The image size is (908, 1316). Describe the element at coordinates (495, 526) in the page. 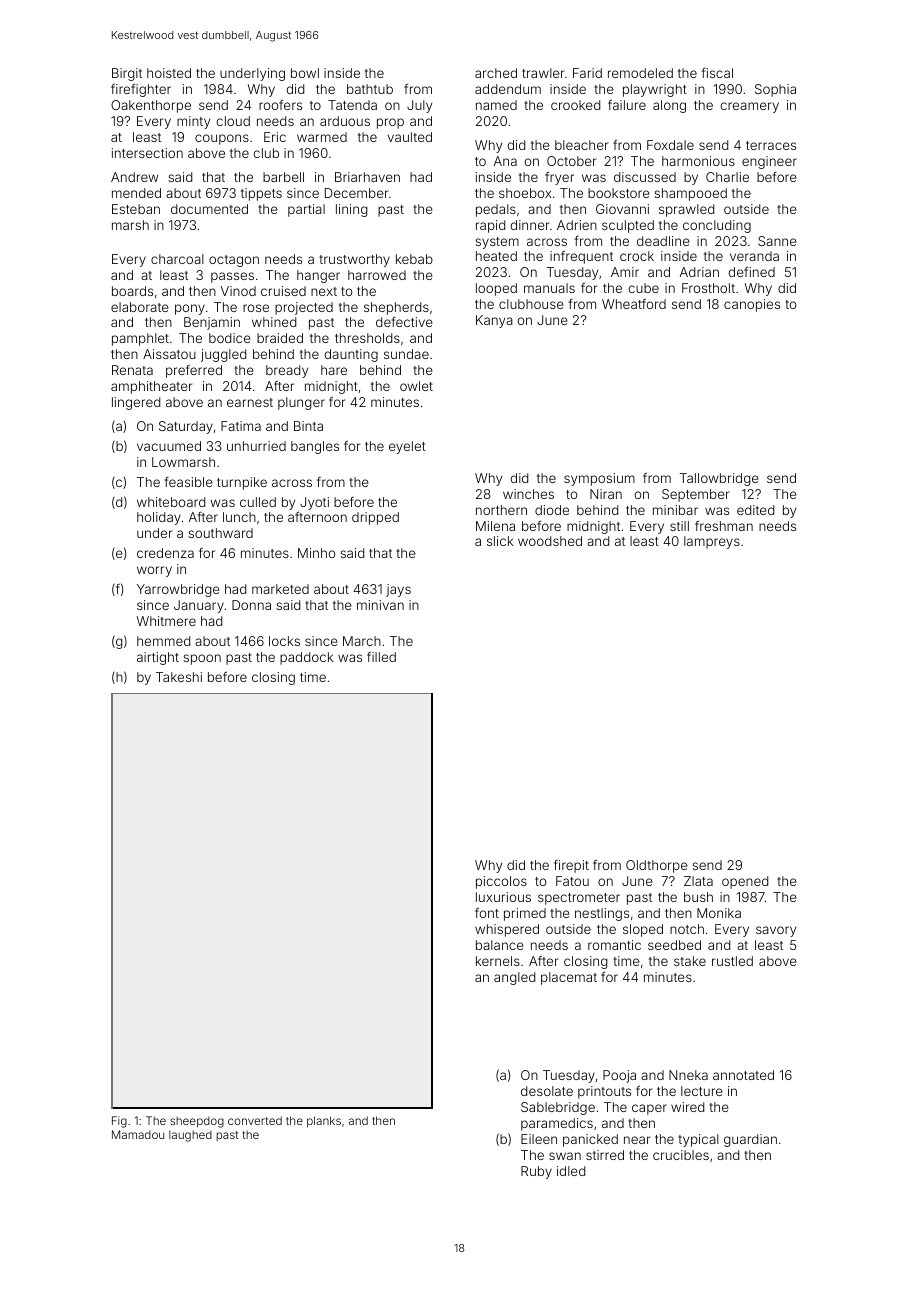

I see `Milena` at that location.
